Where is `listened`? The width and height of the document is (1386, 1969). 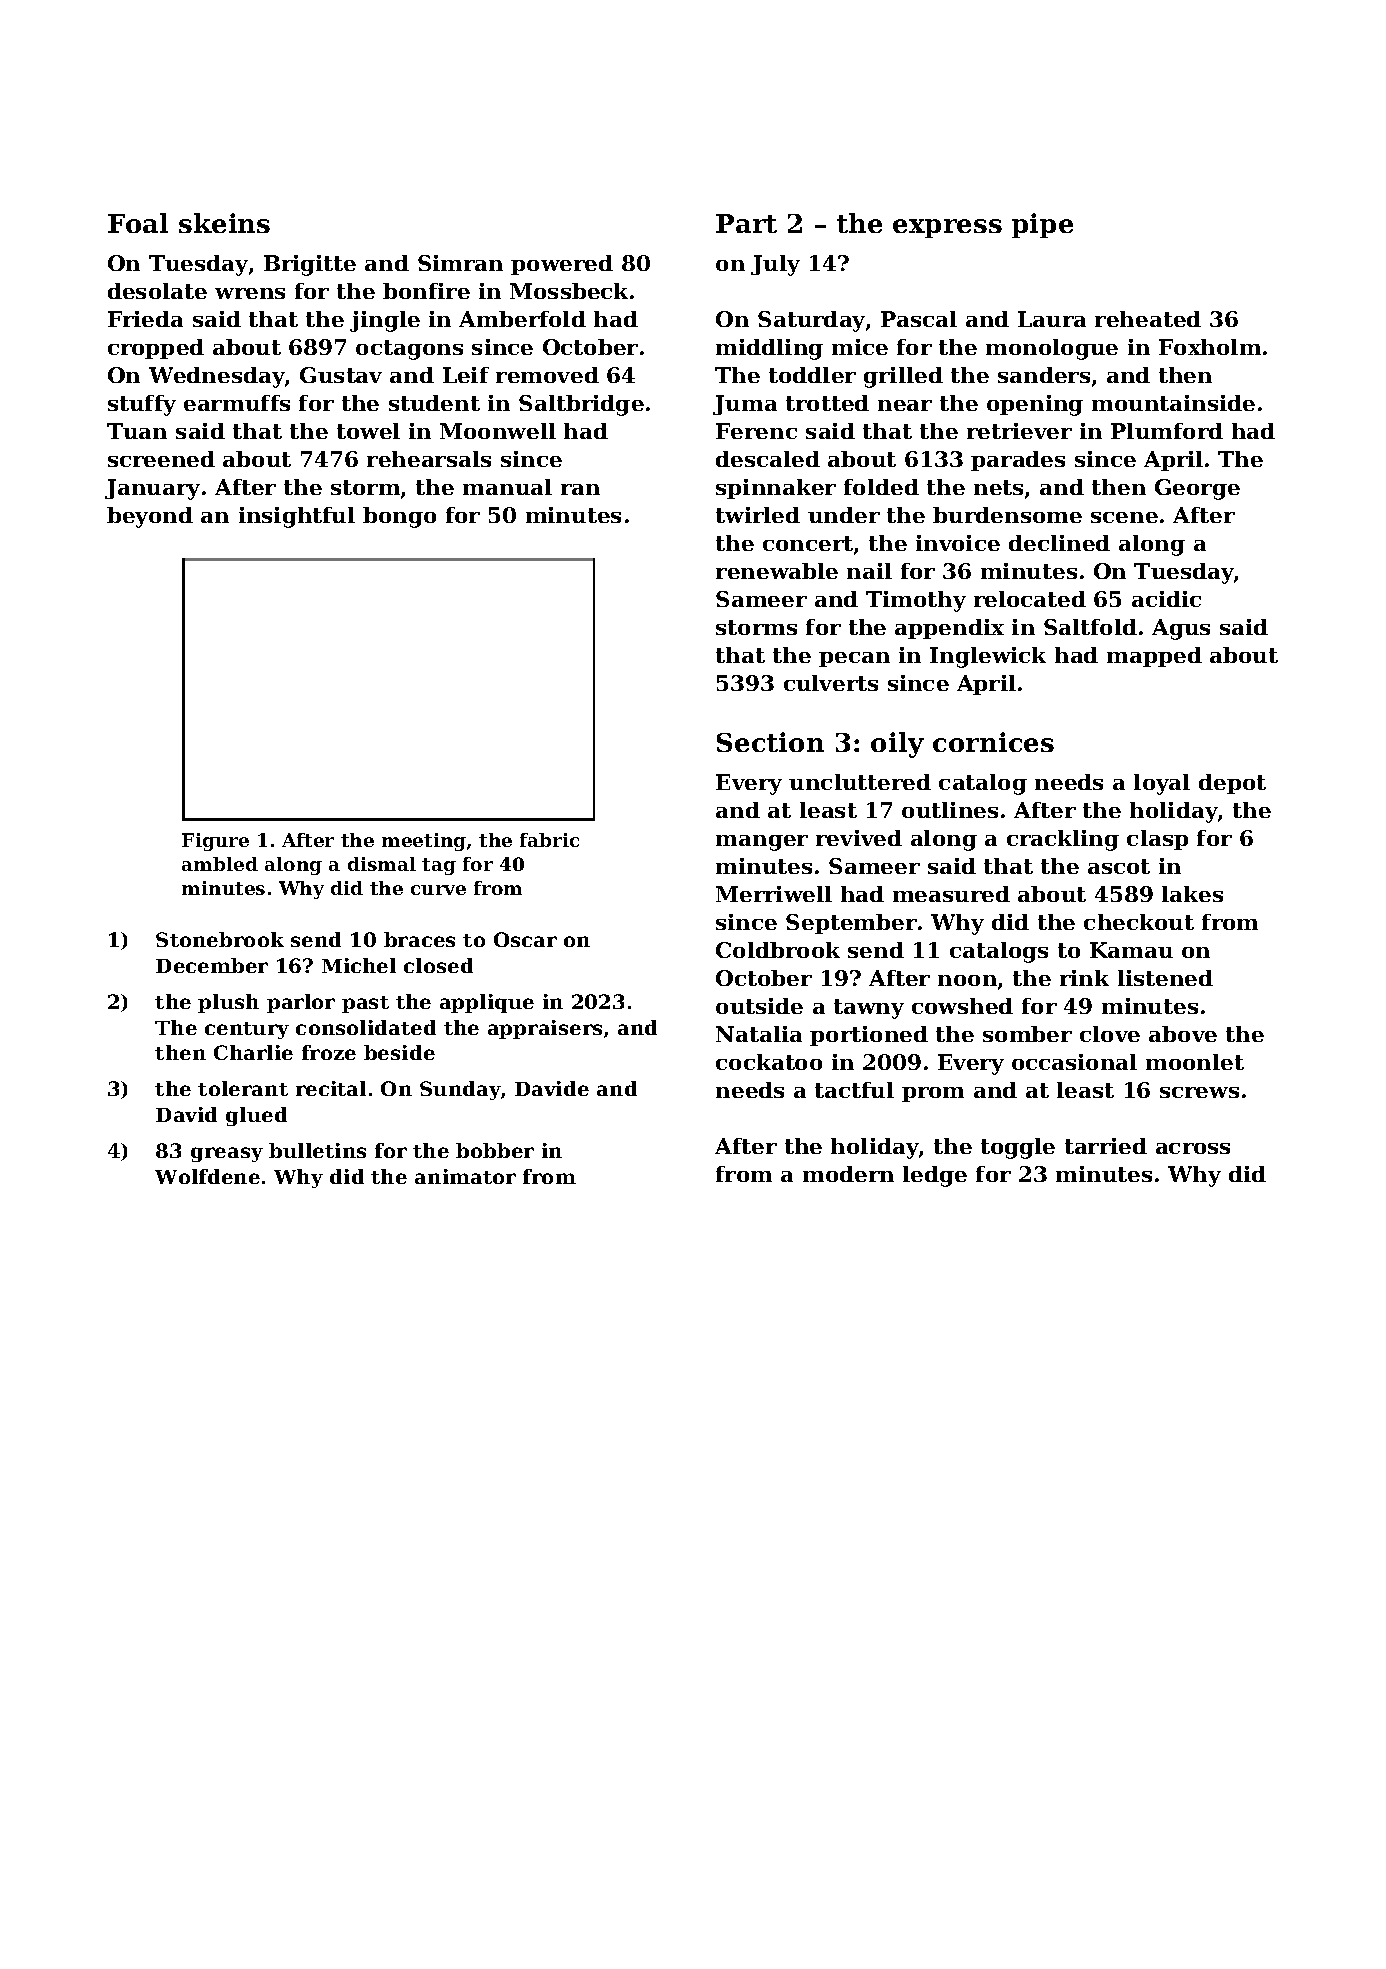 listened is located at coordinates (1165, 978).
